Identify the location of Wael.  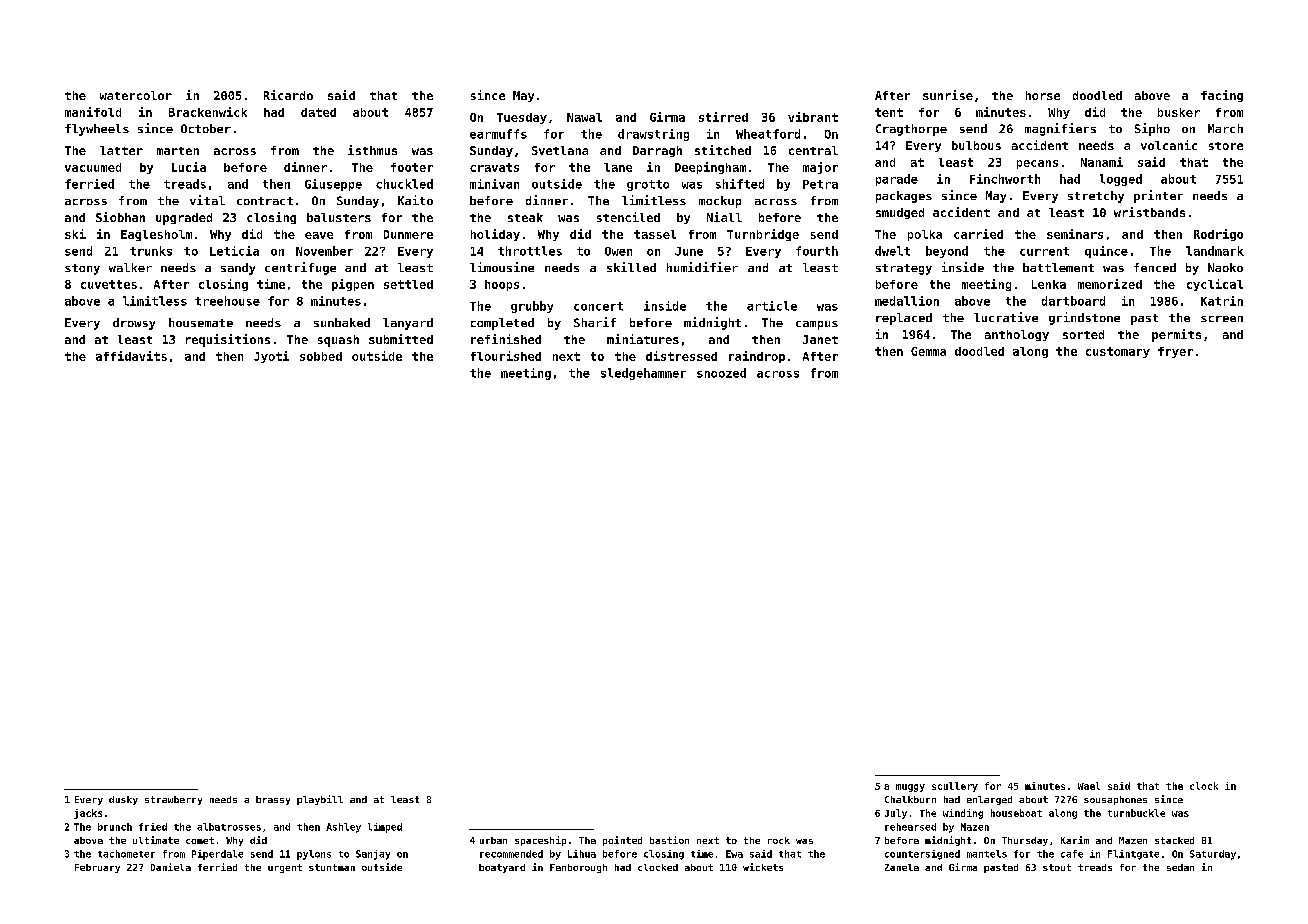
(1089, 786).
